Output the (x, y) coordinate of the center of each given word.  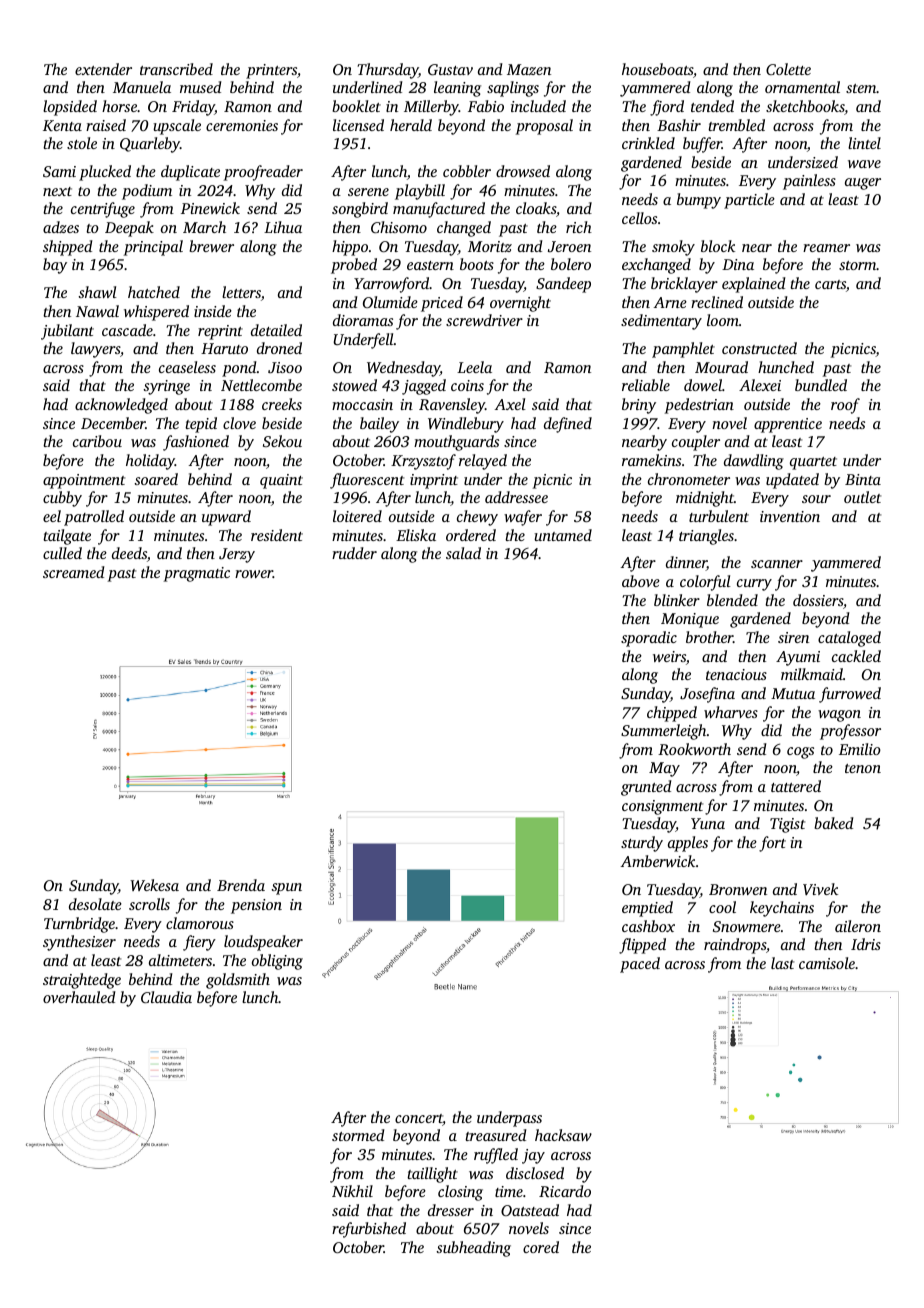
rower (254, 574)
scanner (777, 564)
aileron (858, 926)
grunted (646, 788)
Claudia (166, 997)
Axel (510, 404)
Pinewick (210, 208)
